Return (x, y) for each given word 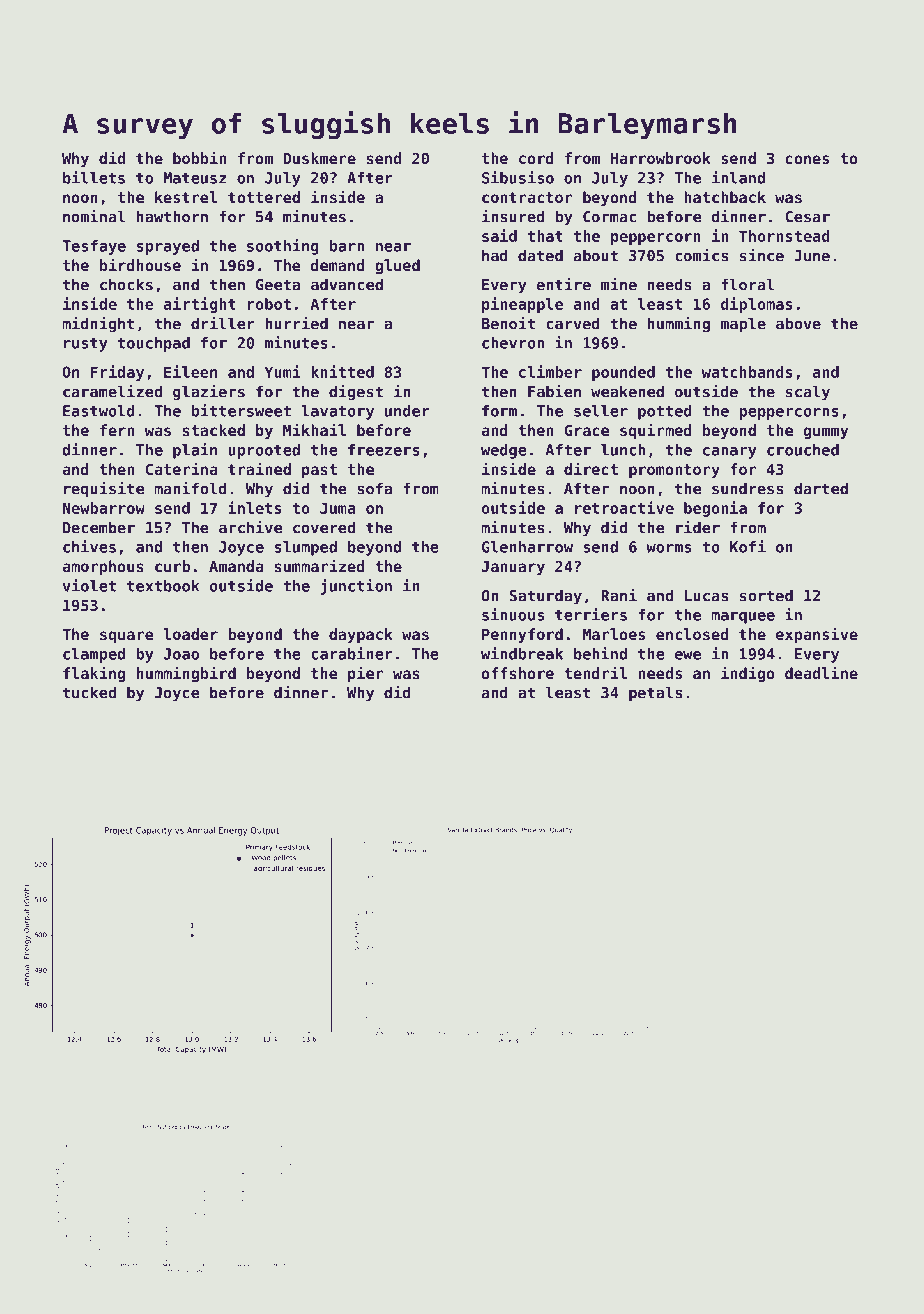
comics (701, 255)
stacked (214, 430)
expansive (817, 635)
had (495, 255)
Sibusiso (518, 177)
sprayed (168, 247)
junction (356, 587)
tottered (264, 197)
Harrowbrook (661, 158)
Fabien (554, 391)
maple (743, 325)
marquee (743, 618)
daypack (361, 635)
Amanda (236, 566)
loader (190, 634)
